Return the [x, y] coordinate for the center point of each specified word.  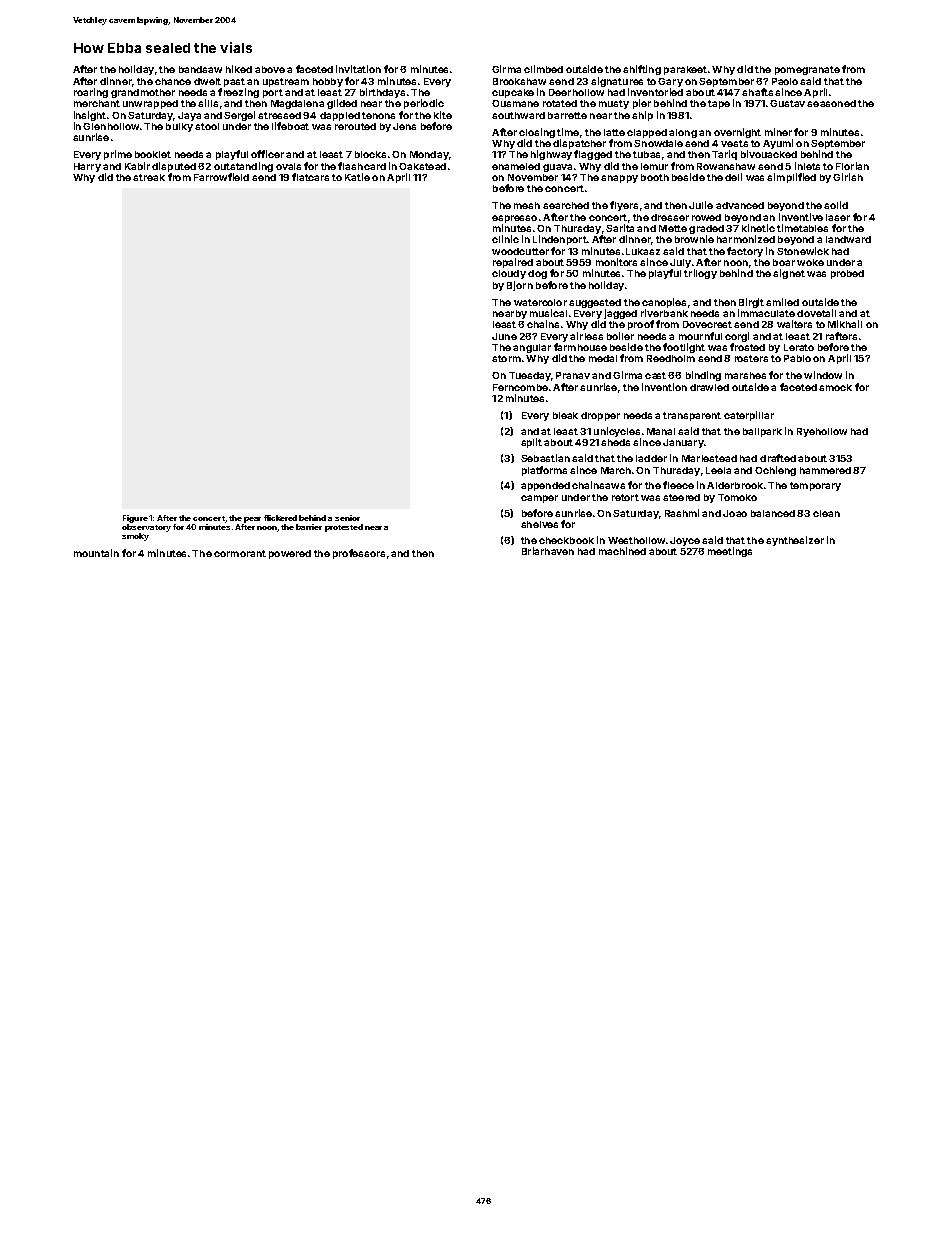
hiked [239, 69]
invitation [358, 69]
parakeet [685, 70]
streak [149, 177]
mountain [96, 553]
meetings [730, 552]
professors [359, 554]
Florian [852, 166]
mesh [527, 205]
